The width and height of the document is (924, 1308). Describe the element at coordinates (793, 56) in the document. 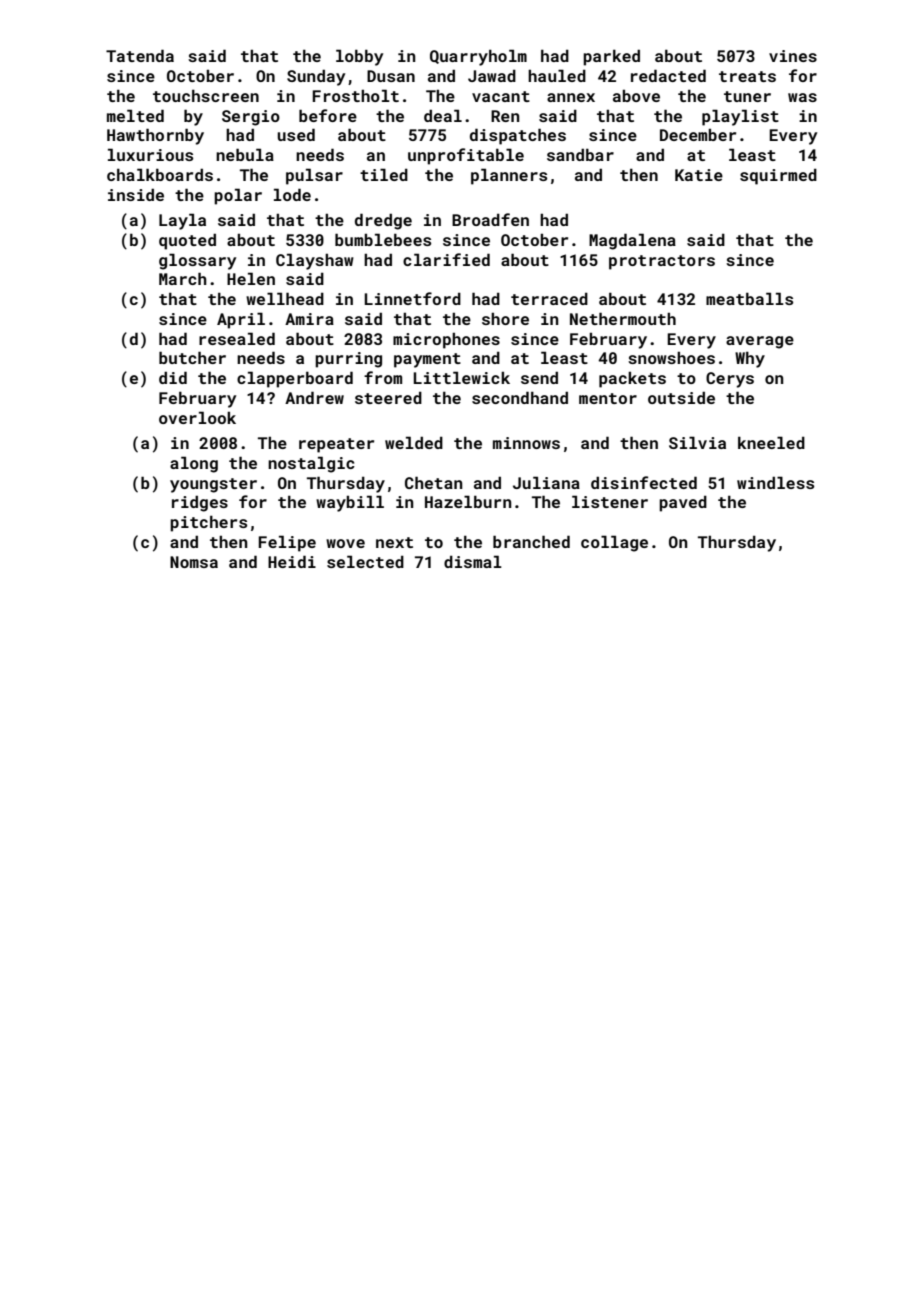

I see `vines` at that location.
